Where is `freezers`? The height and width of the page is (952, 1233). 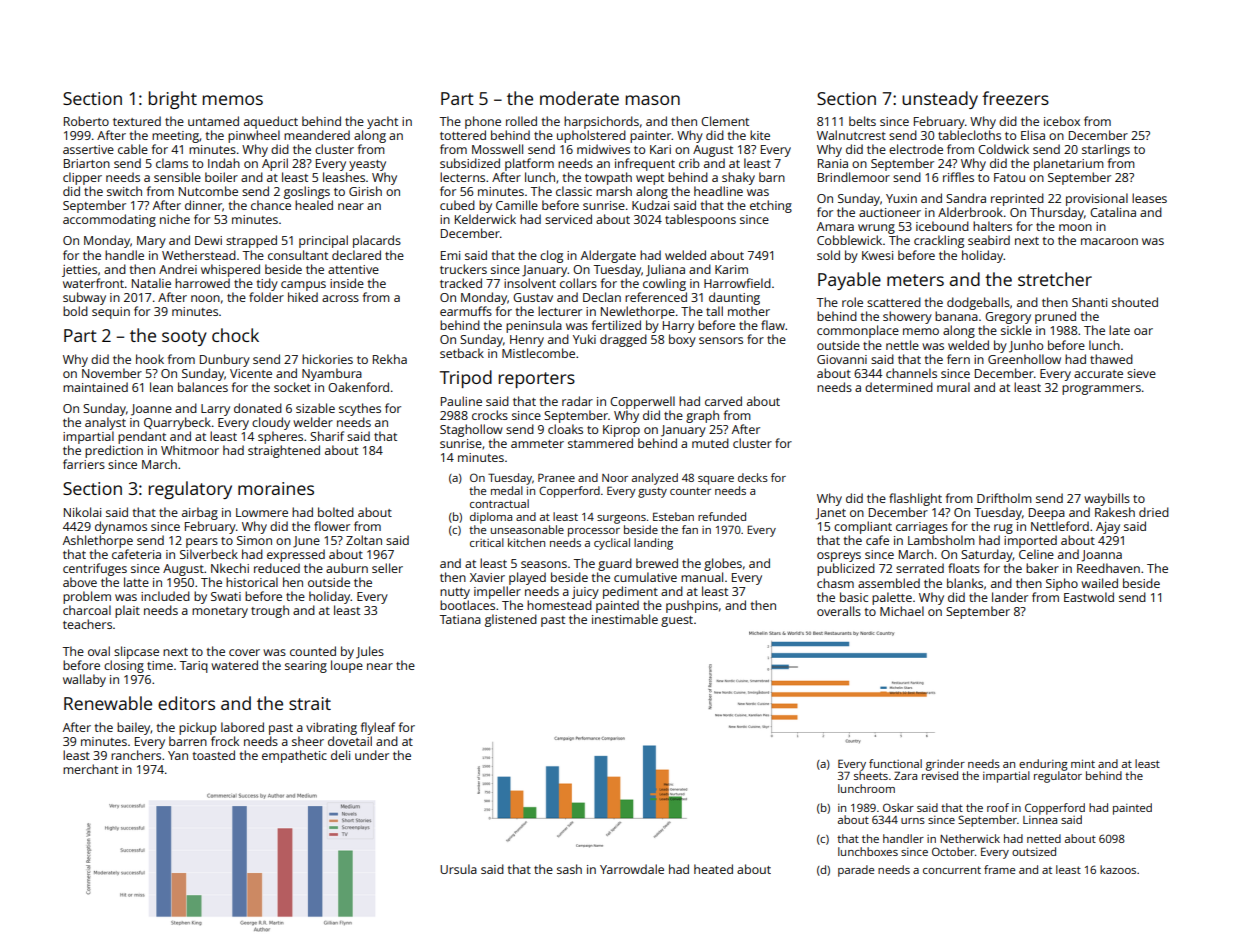 freezers is located at coordinates (1015, 98).
